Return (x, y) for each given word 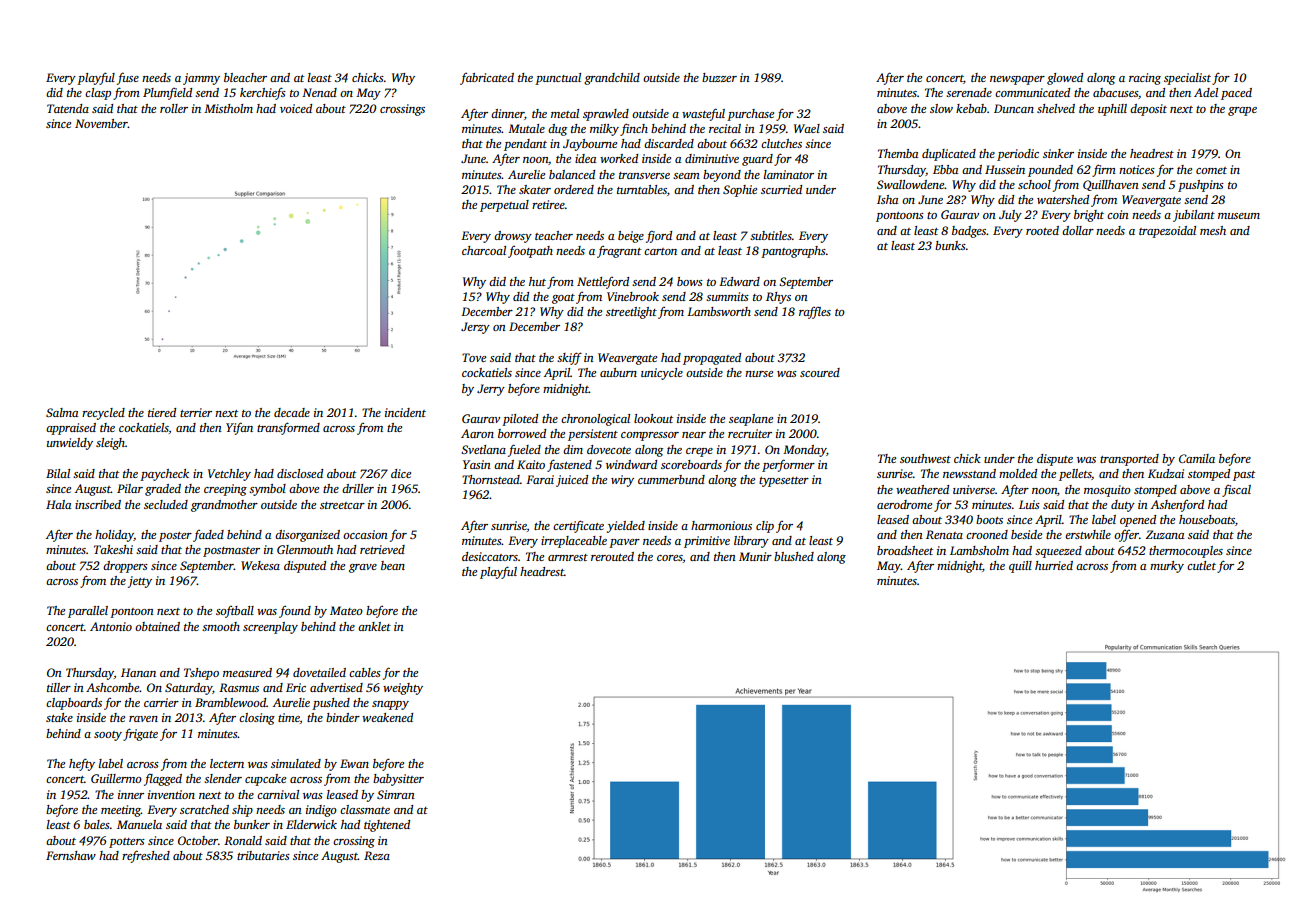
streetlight (631, 313)
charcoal (484, 250)
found (295, 612)
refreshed (146, 856)
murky (1167, 567)
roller (174, 108)
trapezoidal (1167, 232)
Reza (377, 855)
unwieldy (70, 444)
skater (535, 189)
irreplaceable (574, 542)
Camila (1197, 458)
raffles (815, 313)
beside (1026, 534)
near (694, 435)
